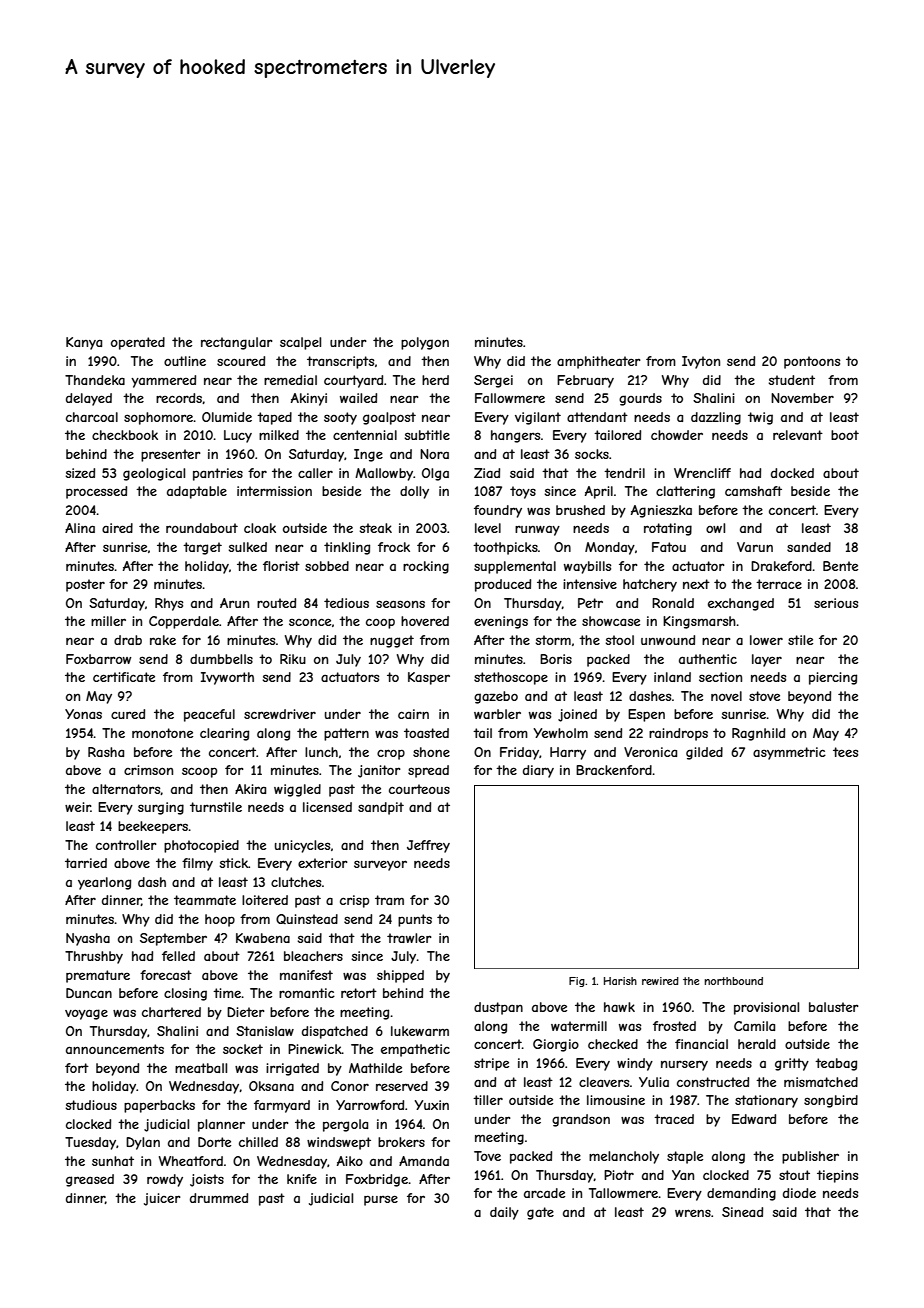 The height and width of the screenshot is (1308, 924). What do you see at coordinates (425, 343) in the screenshot?
I see `polygon` at bounding box center [425, 343].
